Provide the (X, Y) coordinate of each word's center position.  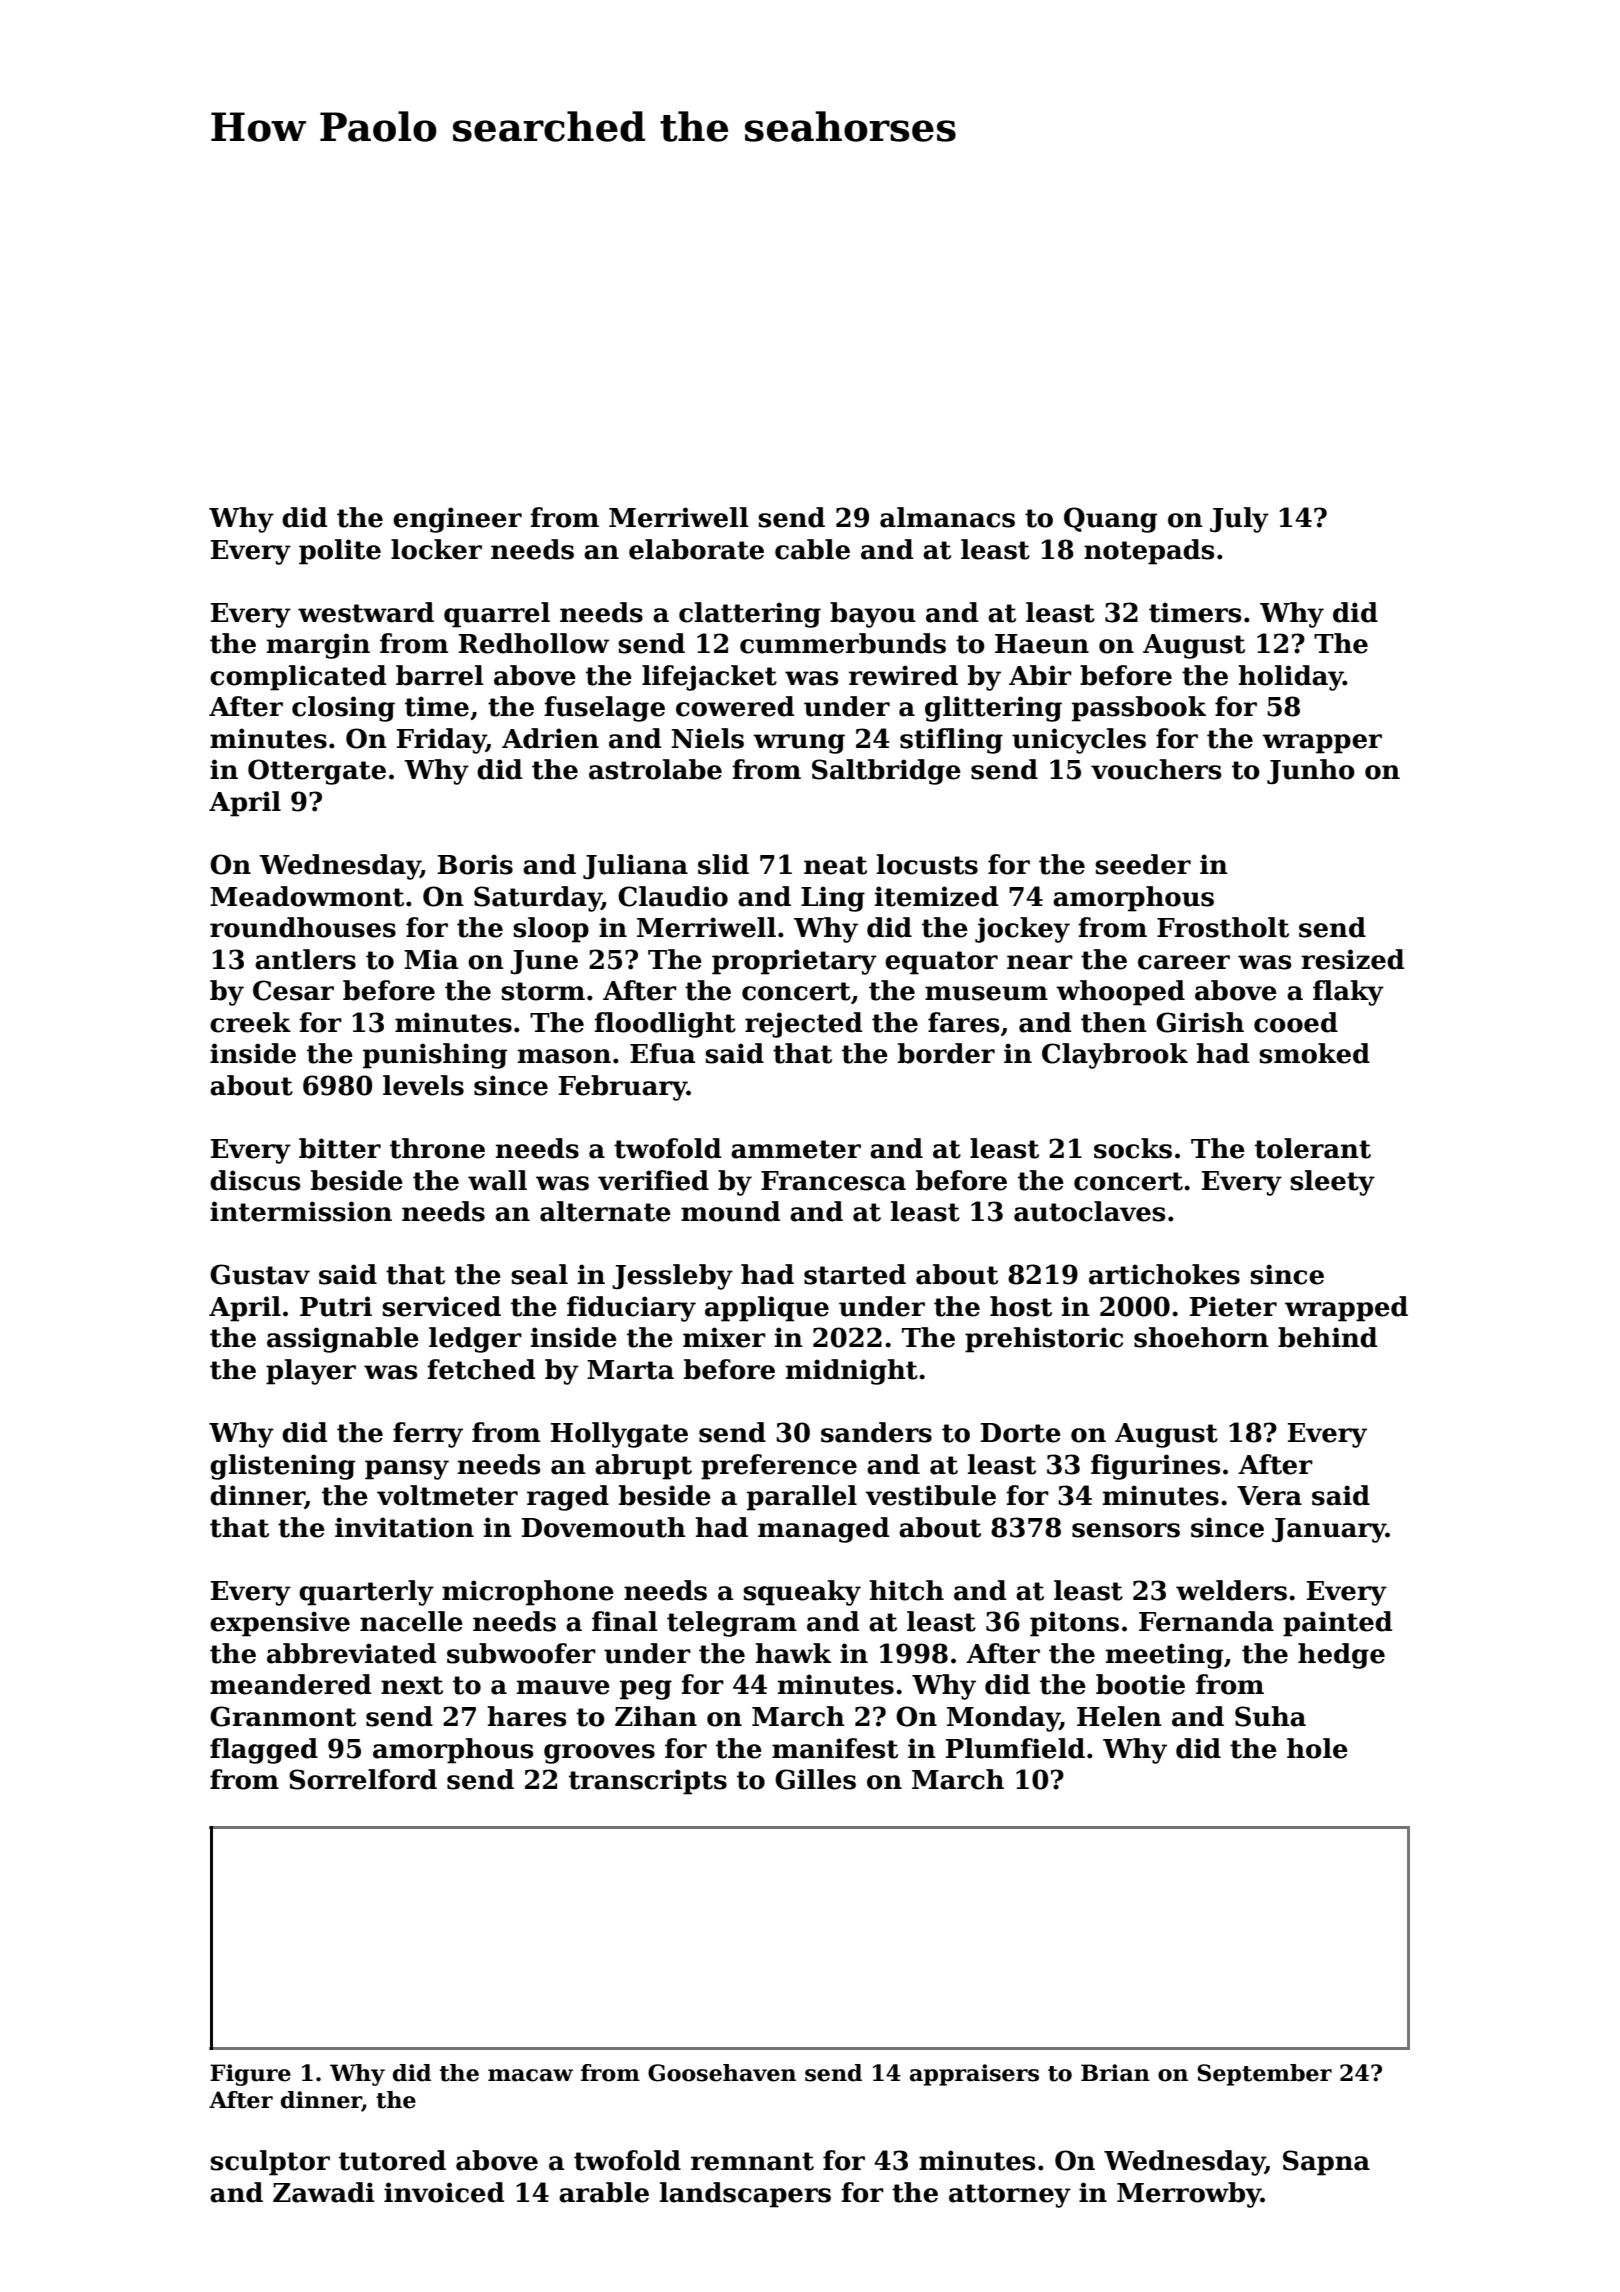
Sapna (1326, 2163)
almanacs (947, 517)
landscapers (745, 2195)
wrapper (1322, 744)
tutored (392, 2160)
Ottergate (317, 772)
